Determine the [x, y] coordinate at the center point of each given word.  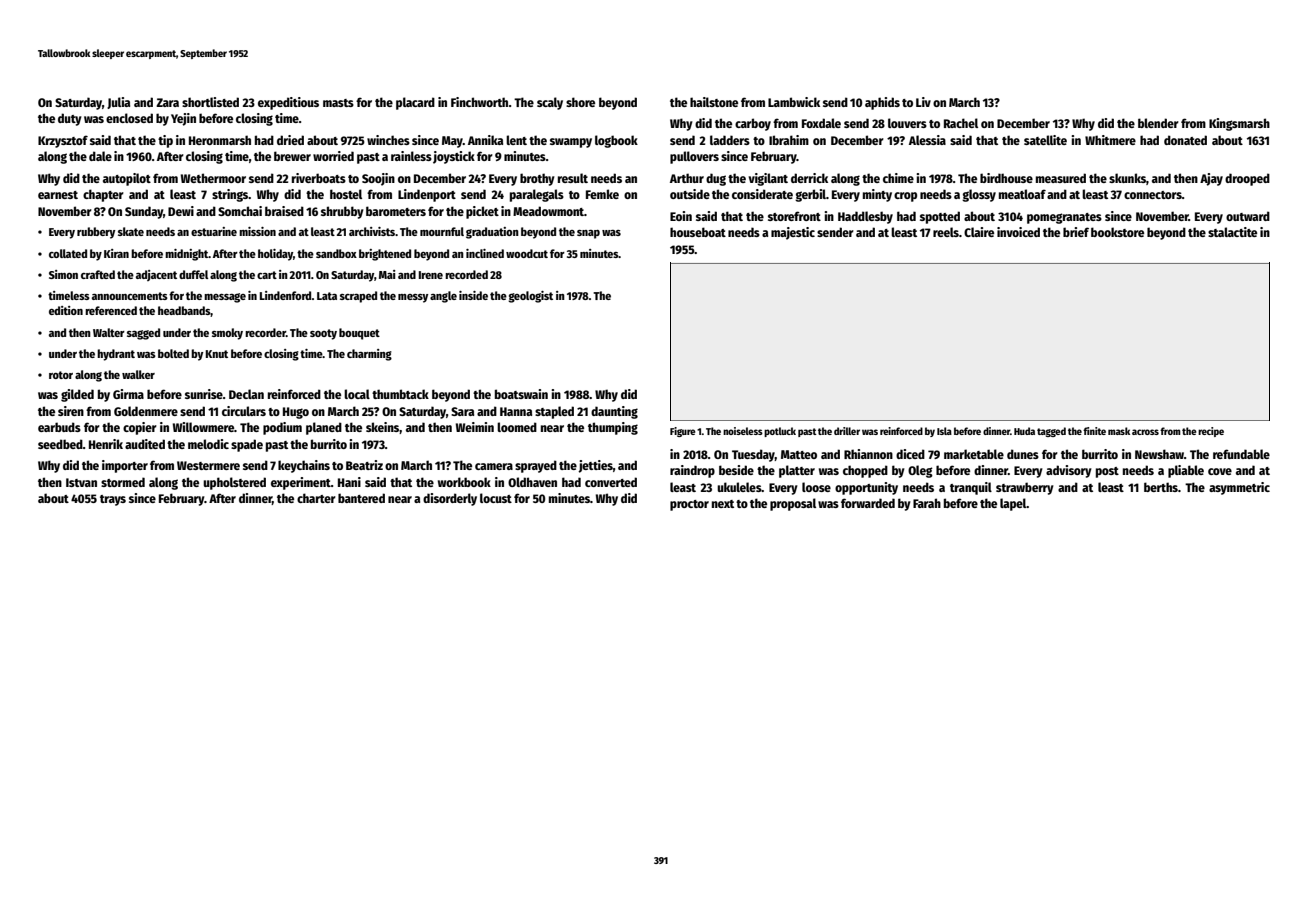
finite [1094, 431]
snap [588, 234]
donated [1185, 140]
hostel [346, 194]
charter [316, 498]
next [723, 504]
